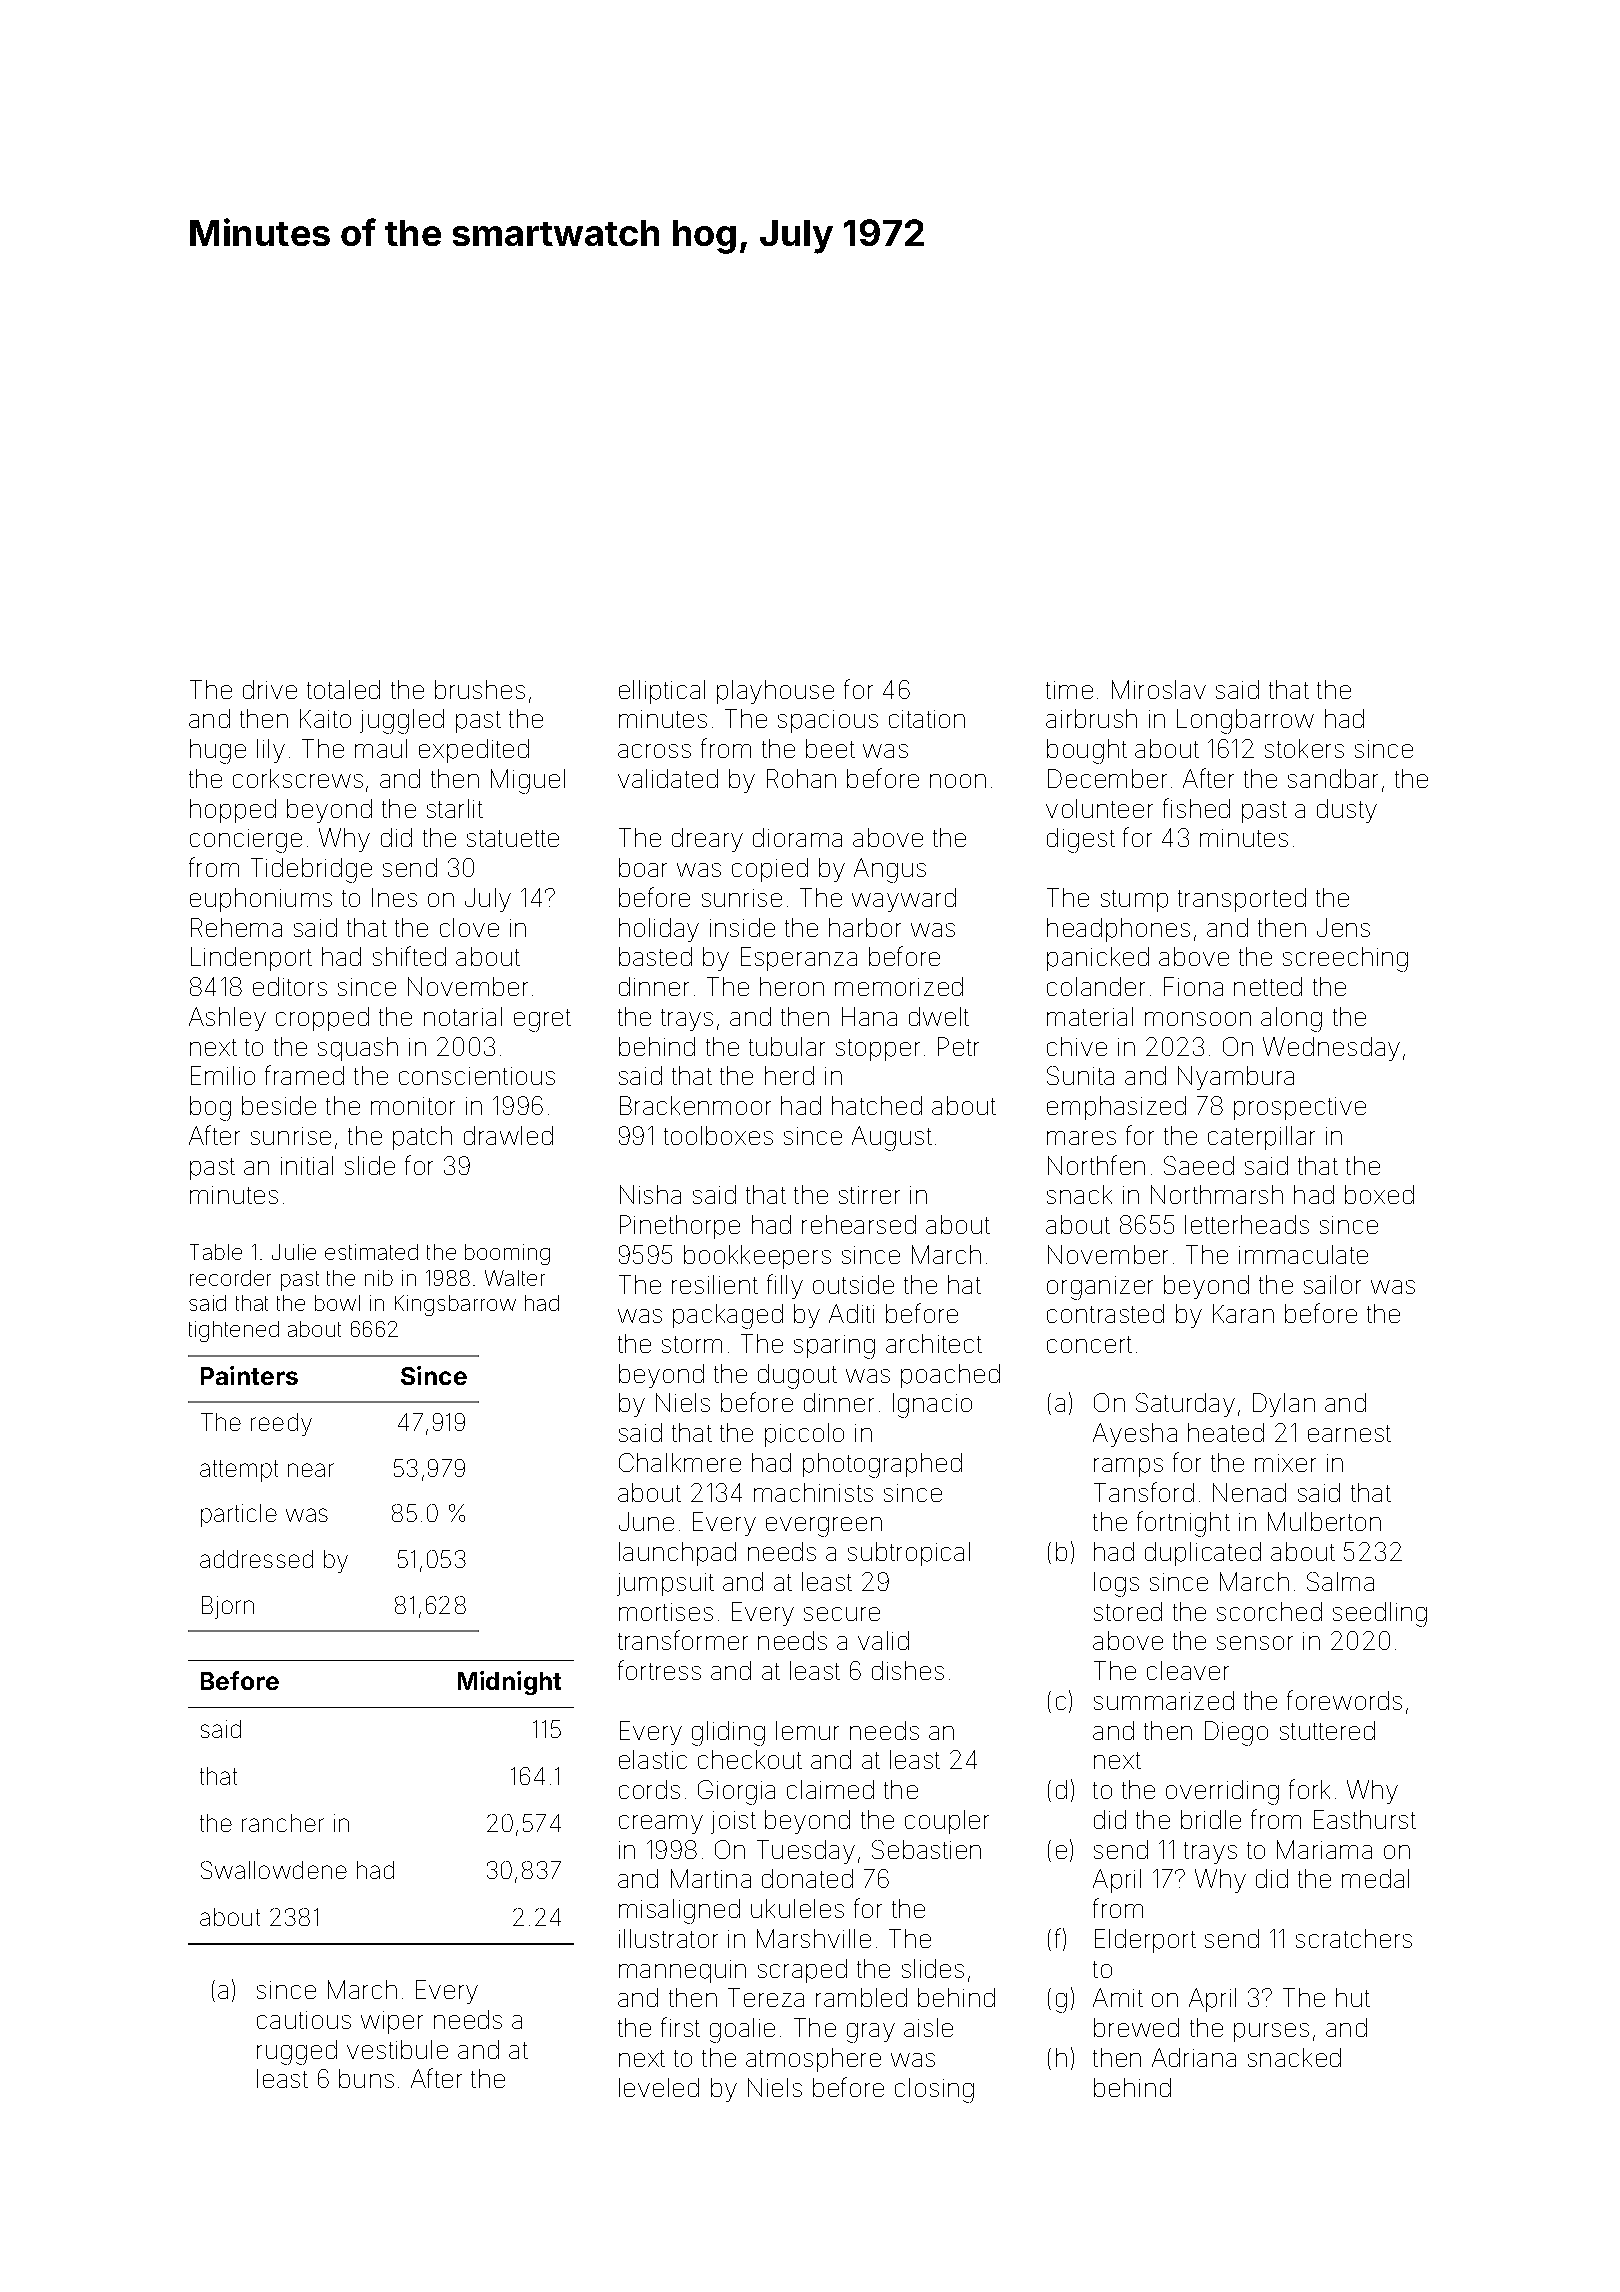 Image resolution: width=1620 pixels, height=2292 pixels. I want to click on toolboxes, so click(718, 1135).
